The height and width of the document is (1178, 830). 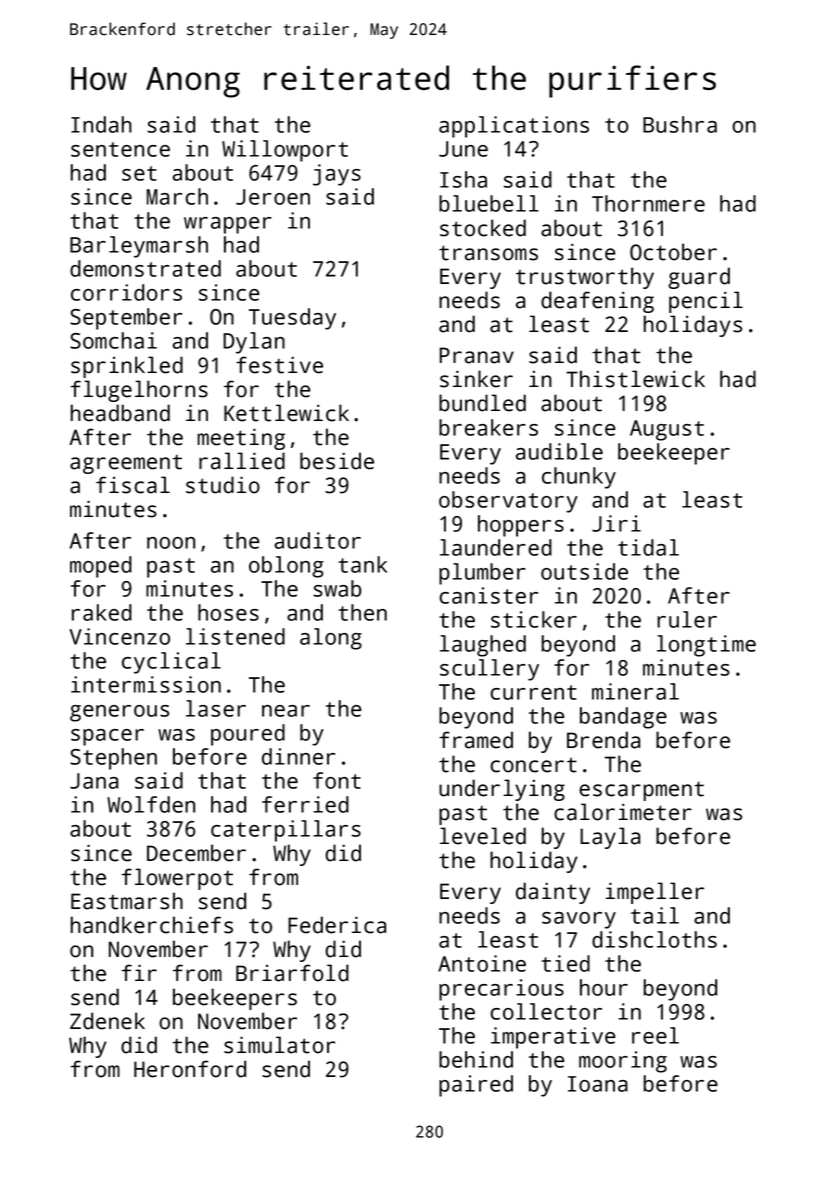 I want to click on rallied, so click(x=242, y=461).
